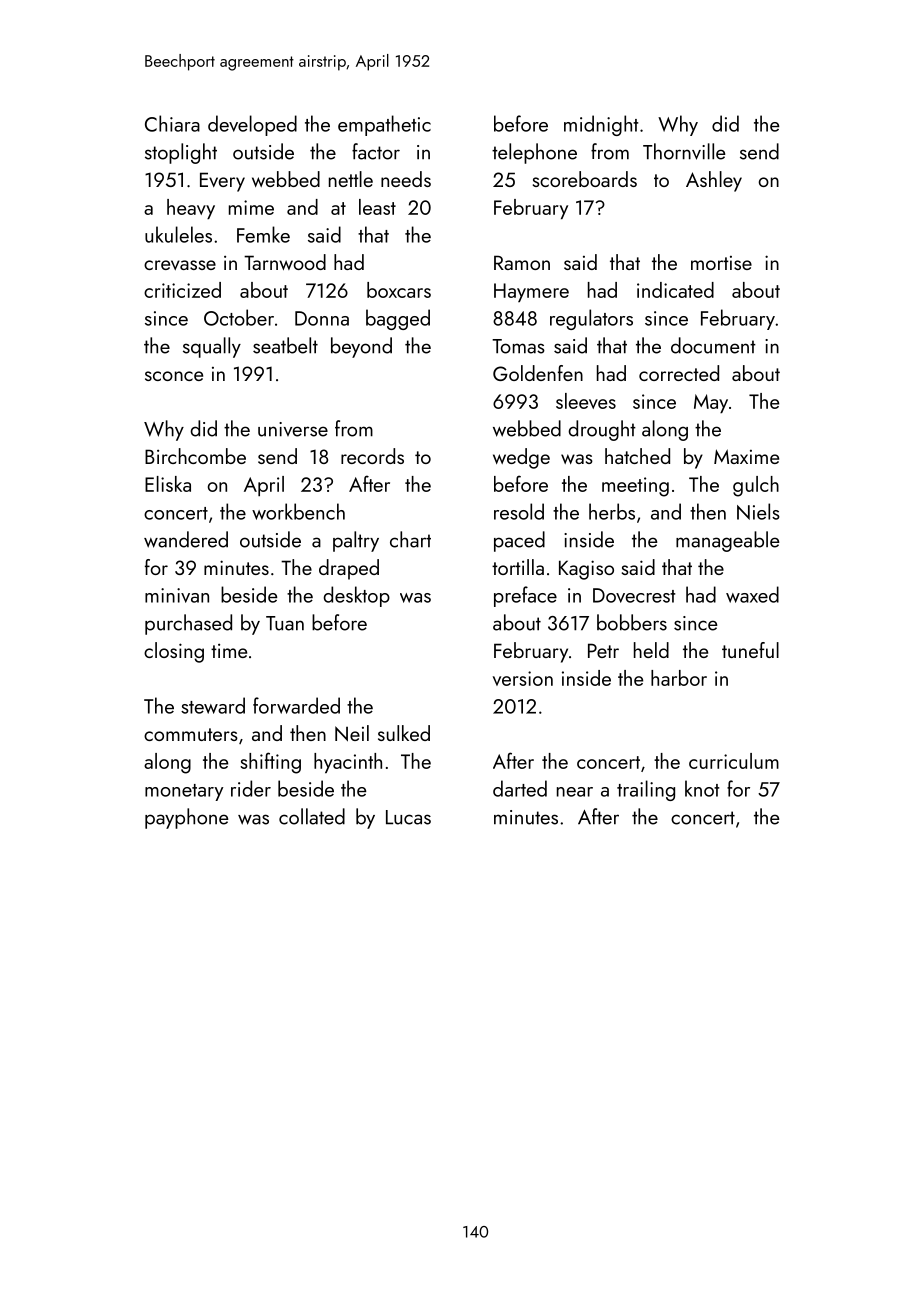 This screenshot has width=924, height=1311. I want to click on purchased, so click(188, 624).
